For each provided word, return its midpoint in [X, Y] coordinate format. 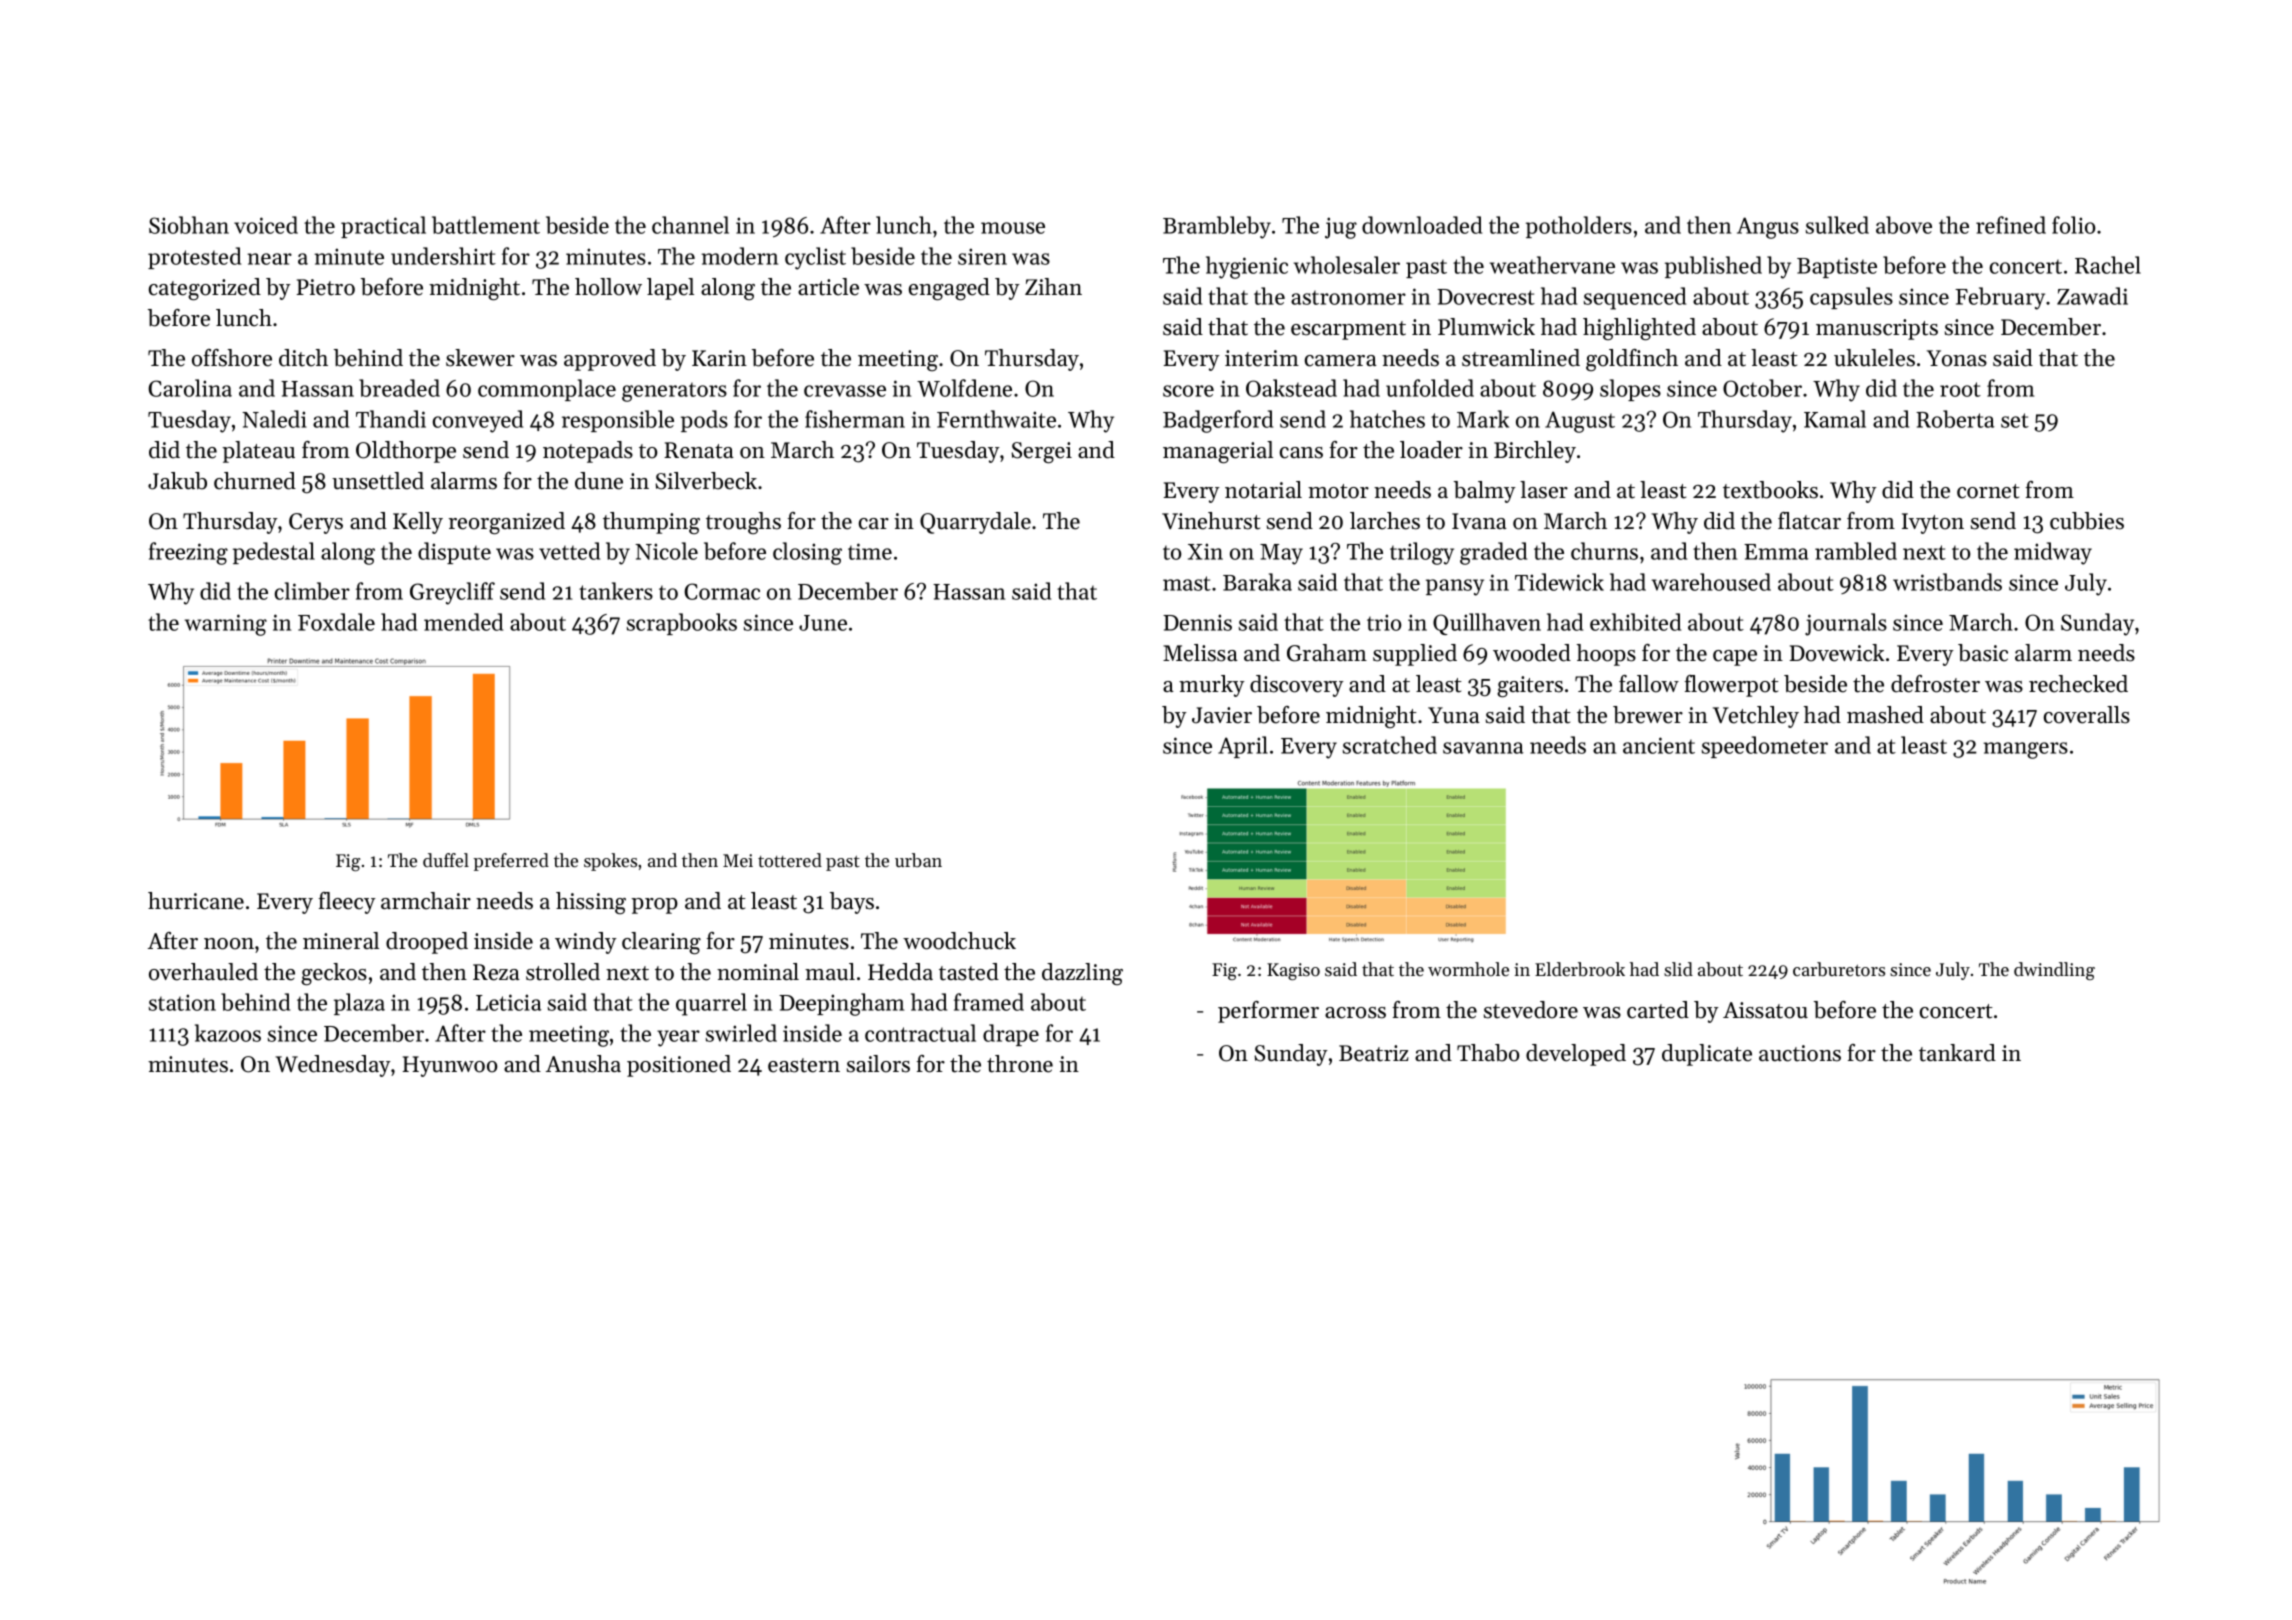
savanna [1483, 748]
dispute [454, 553]
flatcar [1809, 521]
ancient [1659, 745]
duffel [446, 860]
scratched [1390, 745]
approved [610, 360]
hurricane [196, 901]
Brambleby [1217, 227]
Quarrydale [975, 523]
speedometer [1765, 747]
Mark [1483, 419]
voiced [266, 225]
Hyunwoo [450, 1066]
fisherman [855, 419]
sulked [1837, 225]
